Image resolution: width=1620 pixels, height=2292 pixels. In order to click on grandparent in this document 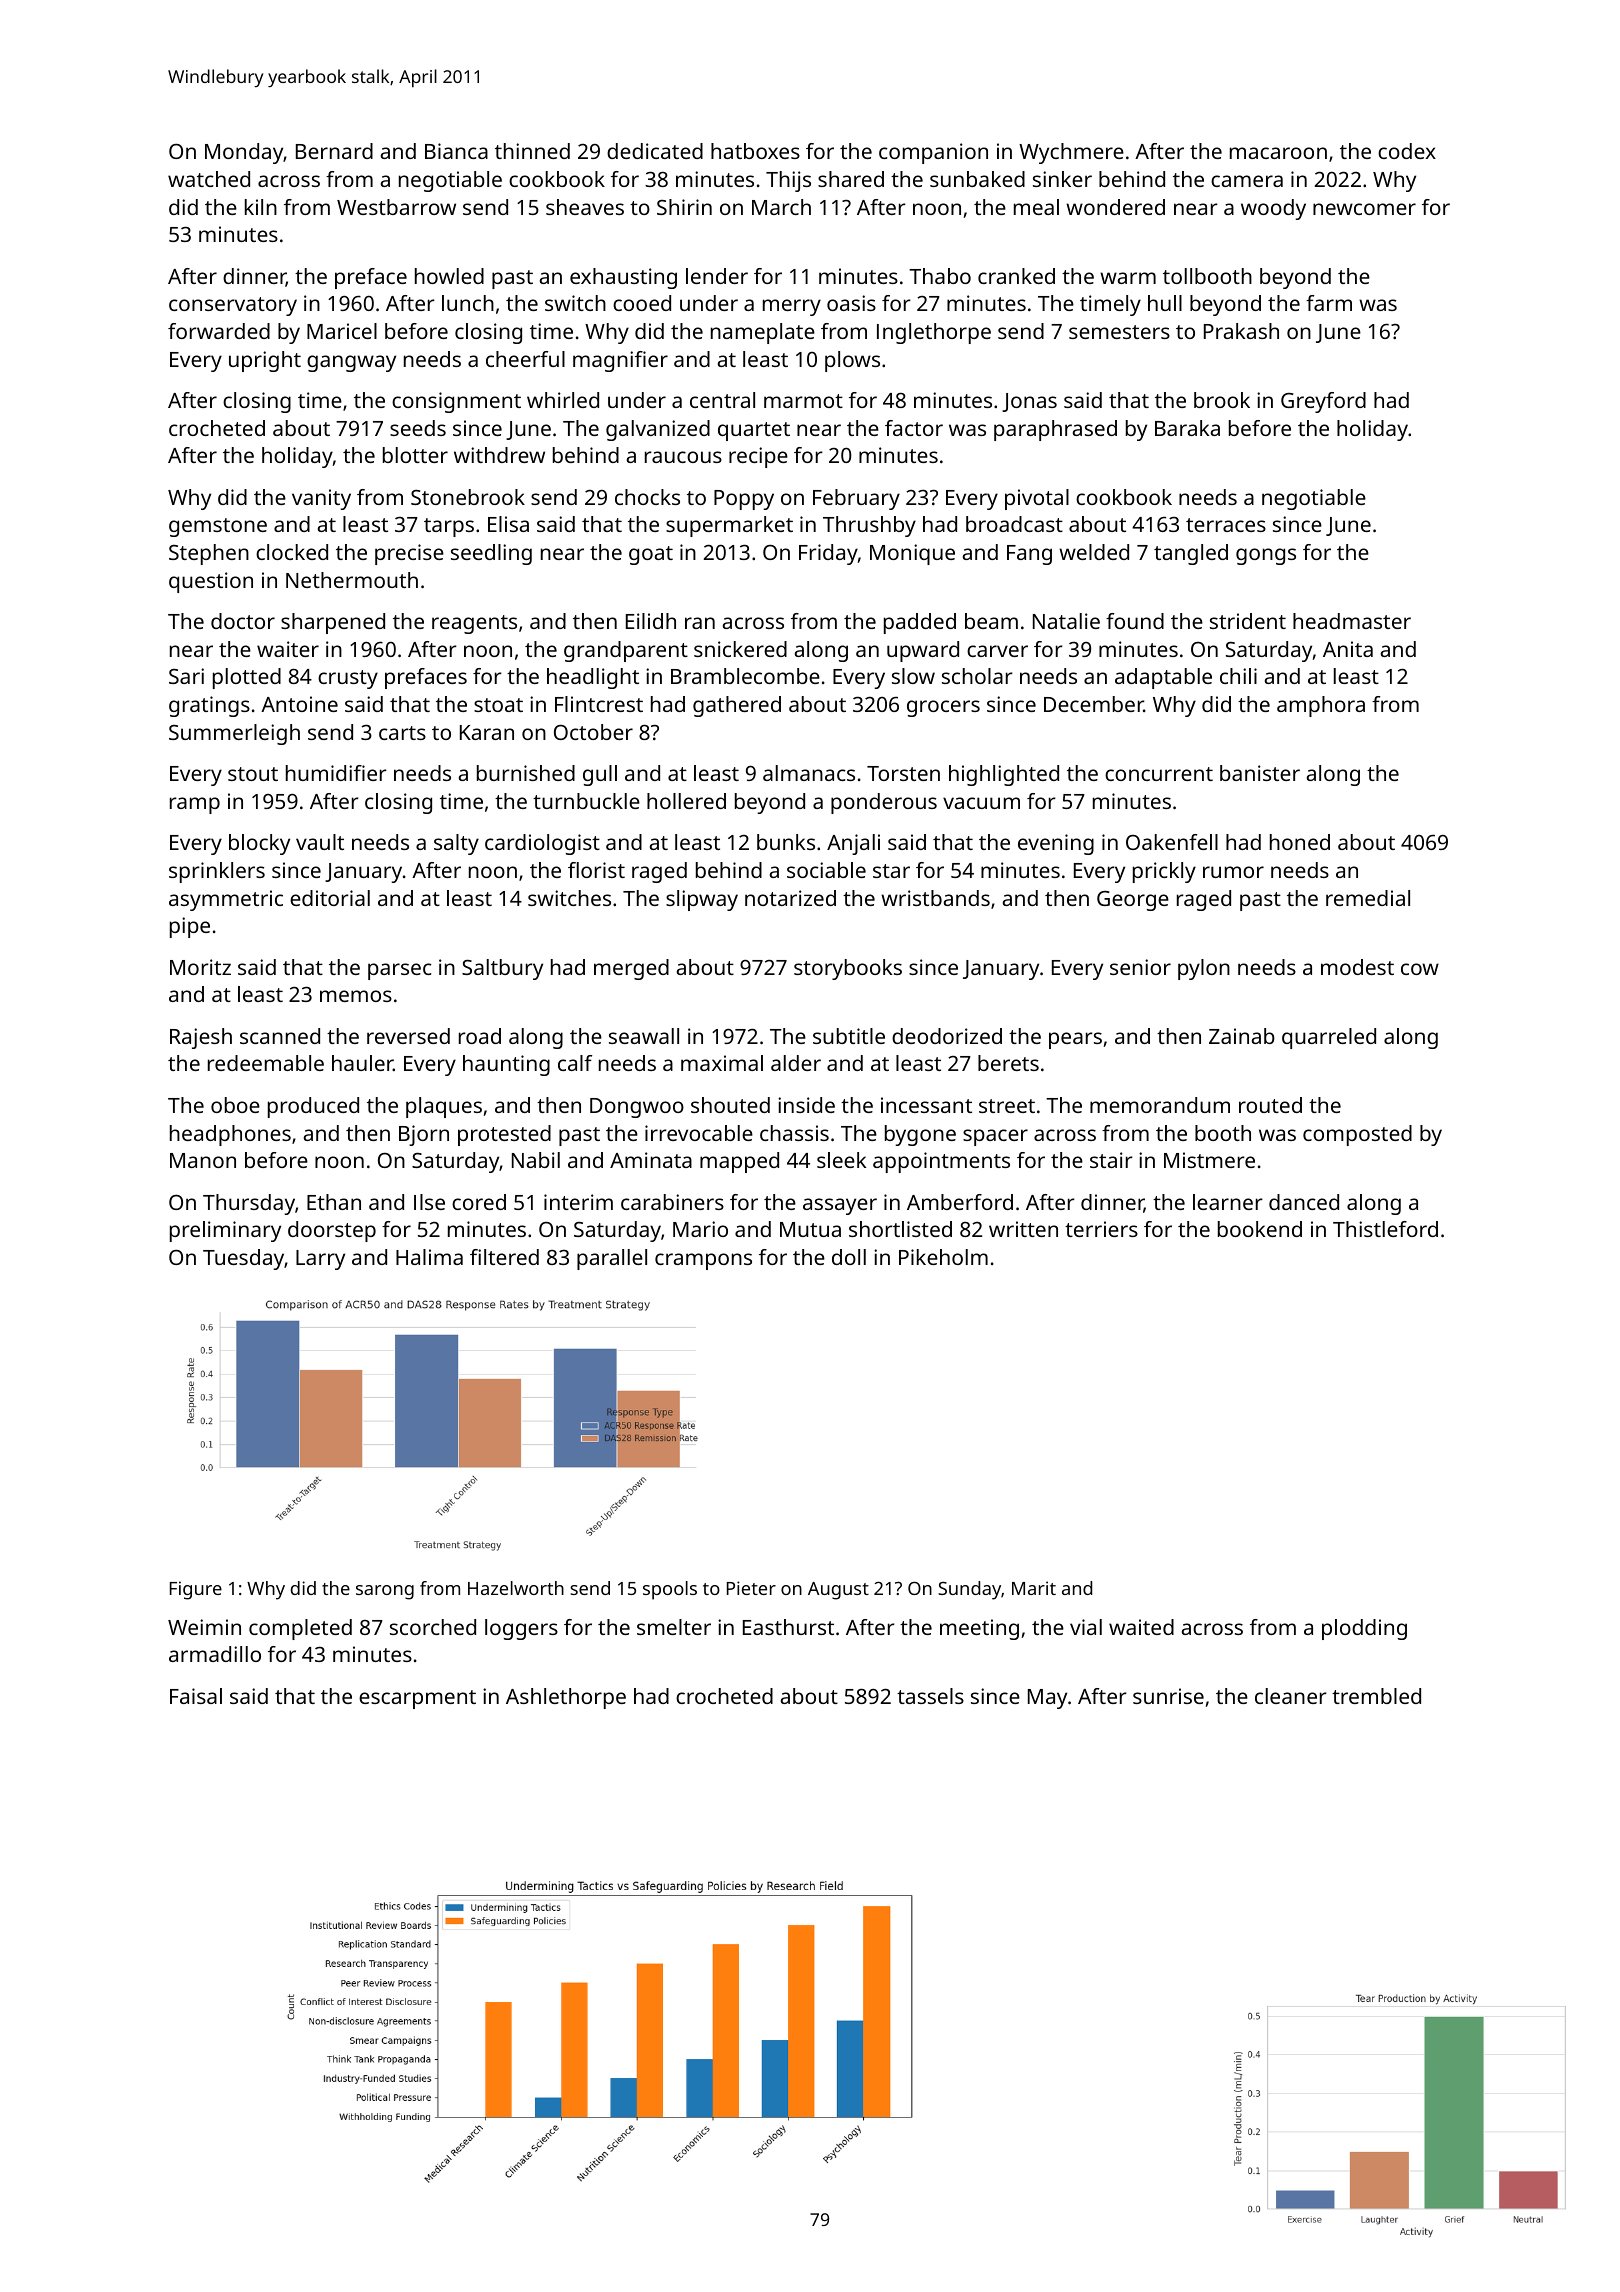, I will do `click(626, 651)`.
